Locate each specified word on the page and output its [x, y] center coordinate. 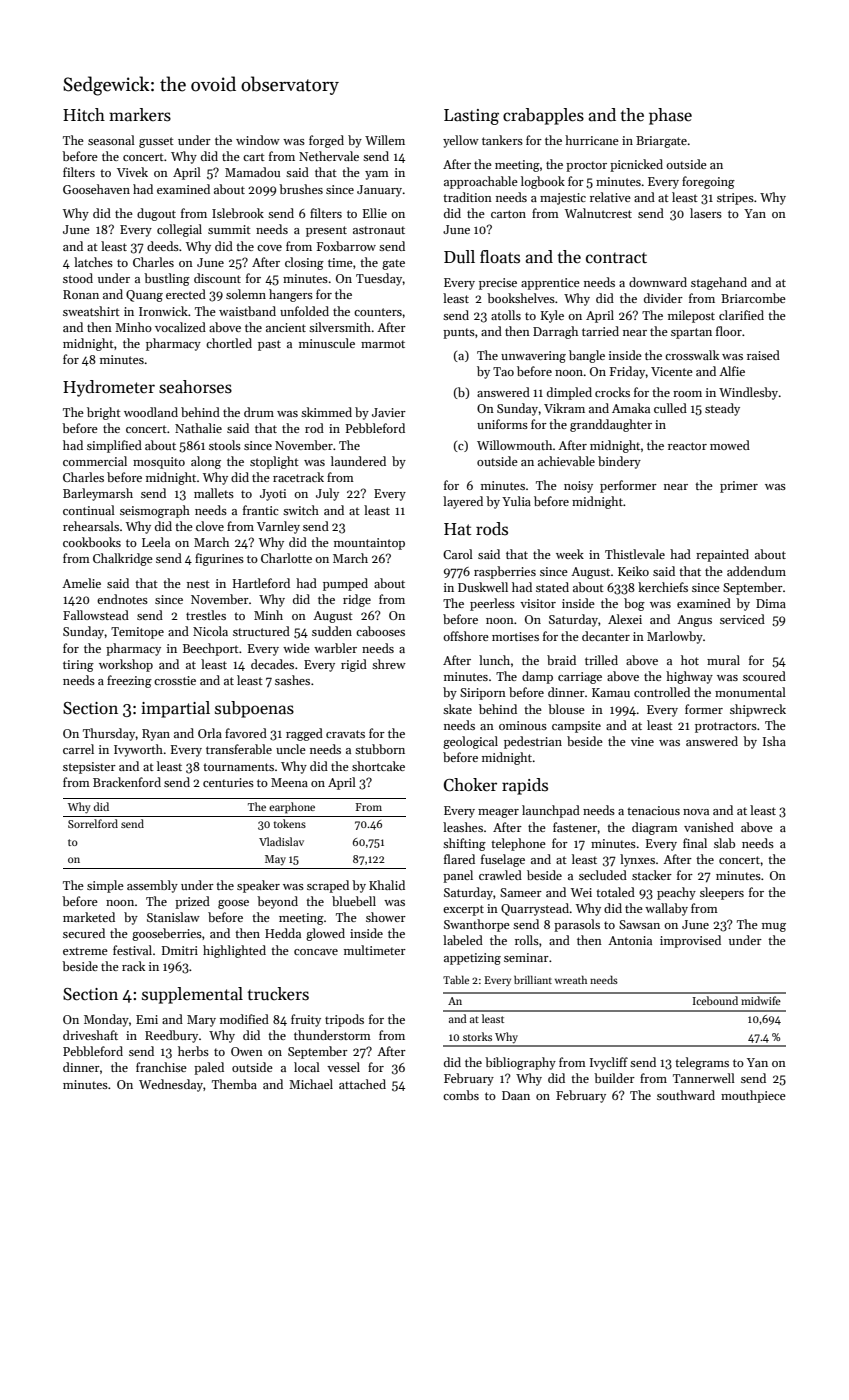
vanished [709, 827]
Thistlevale [635, 554]
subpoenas [254, 709]
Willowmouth [515, 445]
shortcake [378, 766]
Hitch [84, 115]
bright [104, 413]
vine [642, 741]
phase [670, 116]
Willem [385, 140]
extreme [85, 951]
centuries [228, 782]
